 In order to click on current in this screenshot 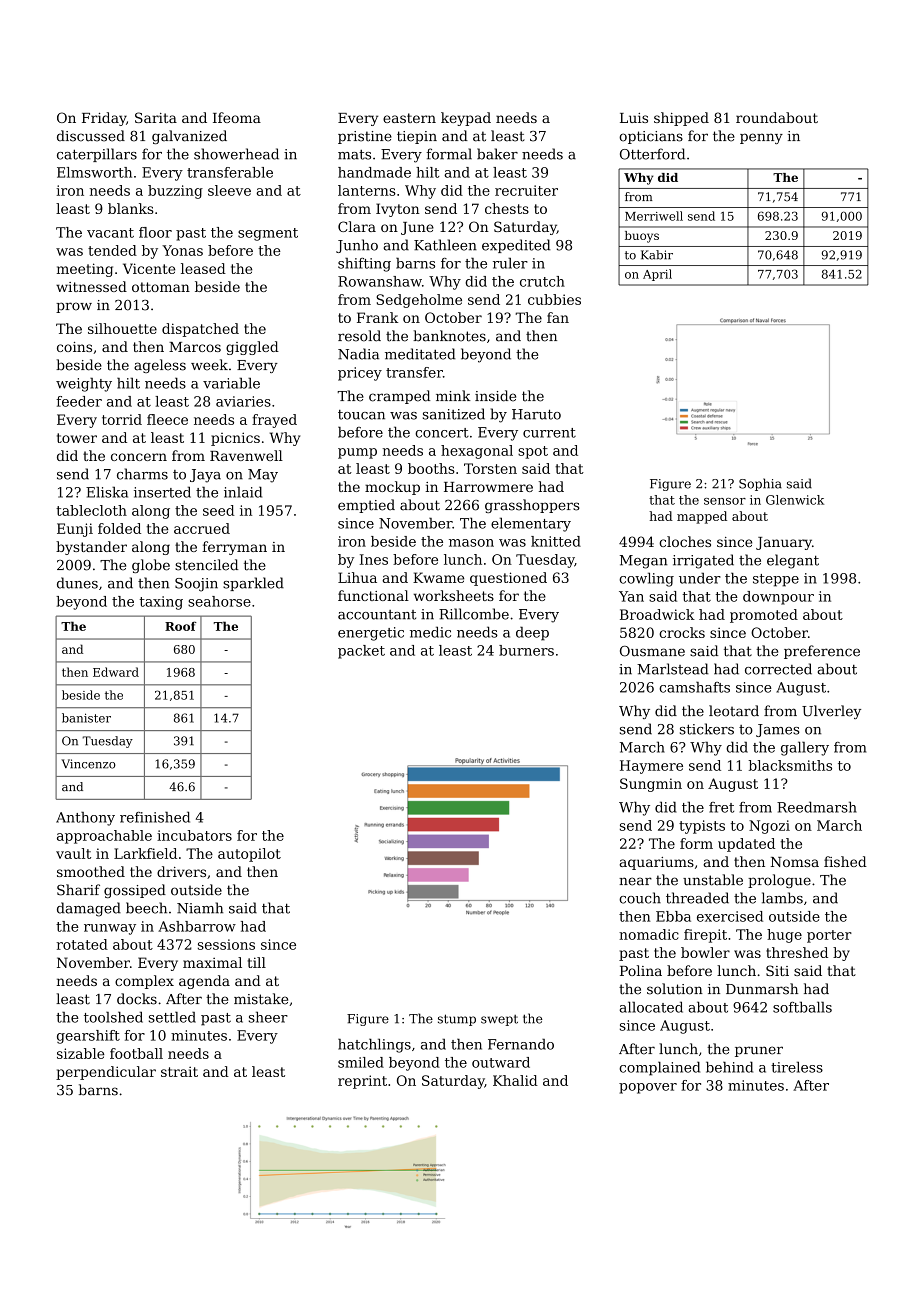, I will do `click(549, 433)`.
